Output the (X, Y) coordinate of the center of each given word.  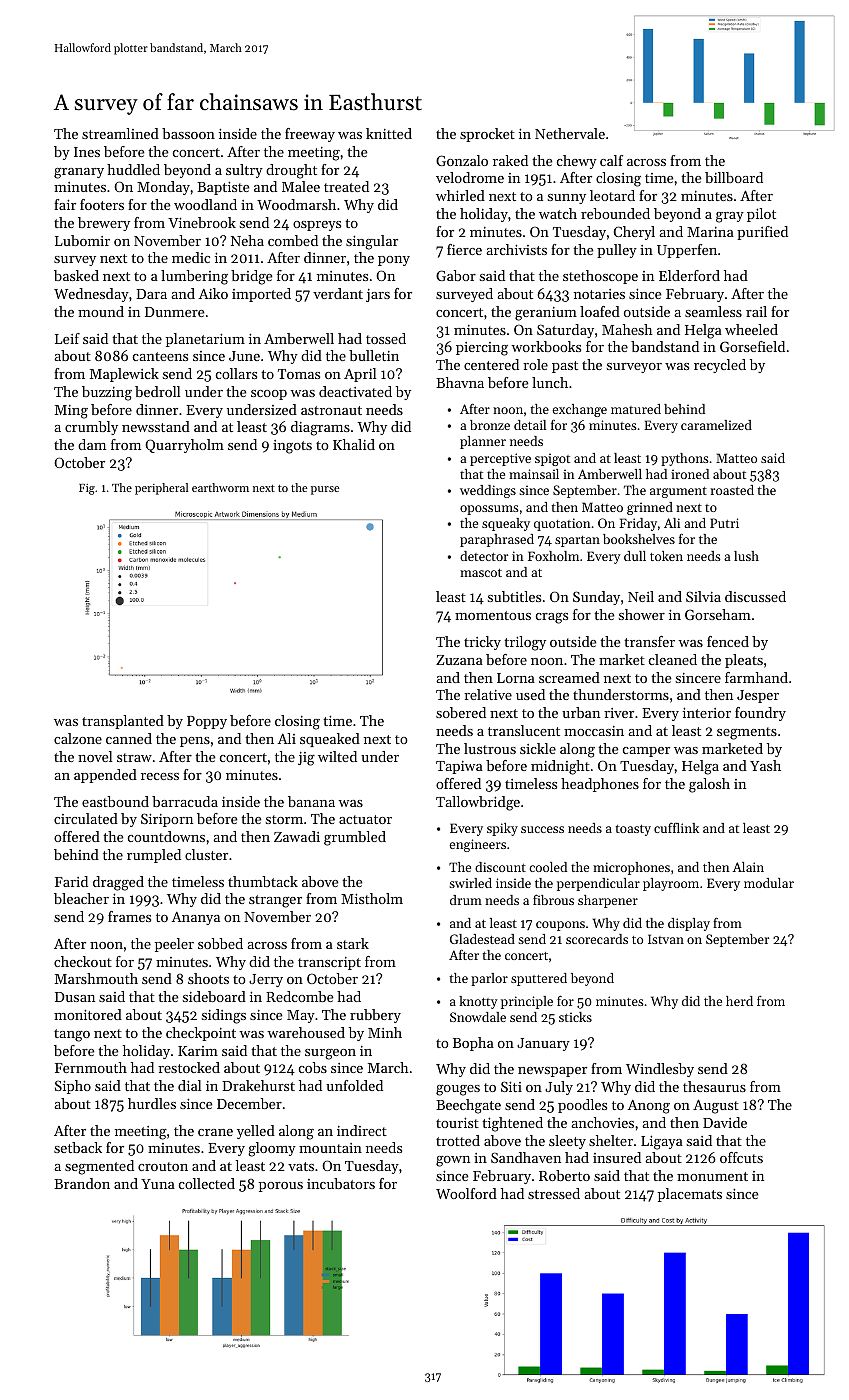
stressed (554, 1193)
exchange (579, 410)
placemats (690, 1195)
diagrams (320, 428)
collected (207, 1183)
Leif (67, 338)
